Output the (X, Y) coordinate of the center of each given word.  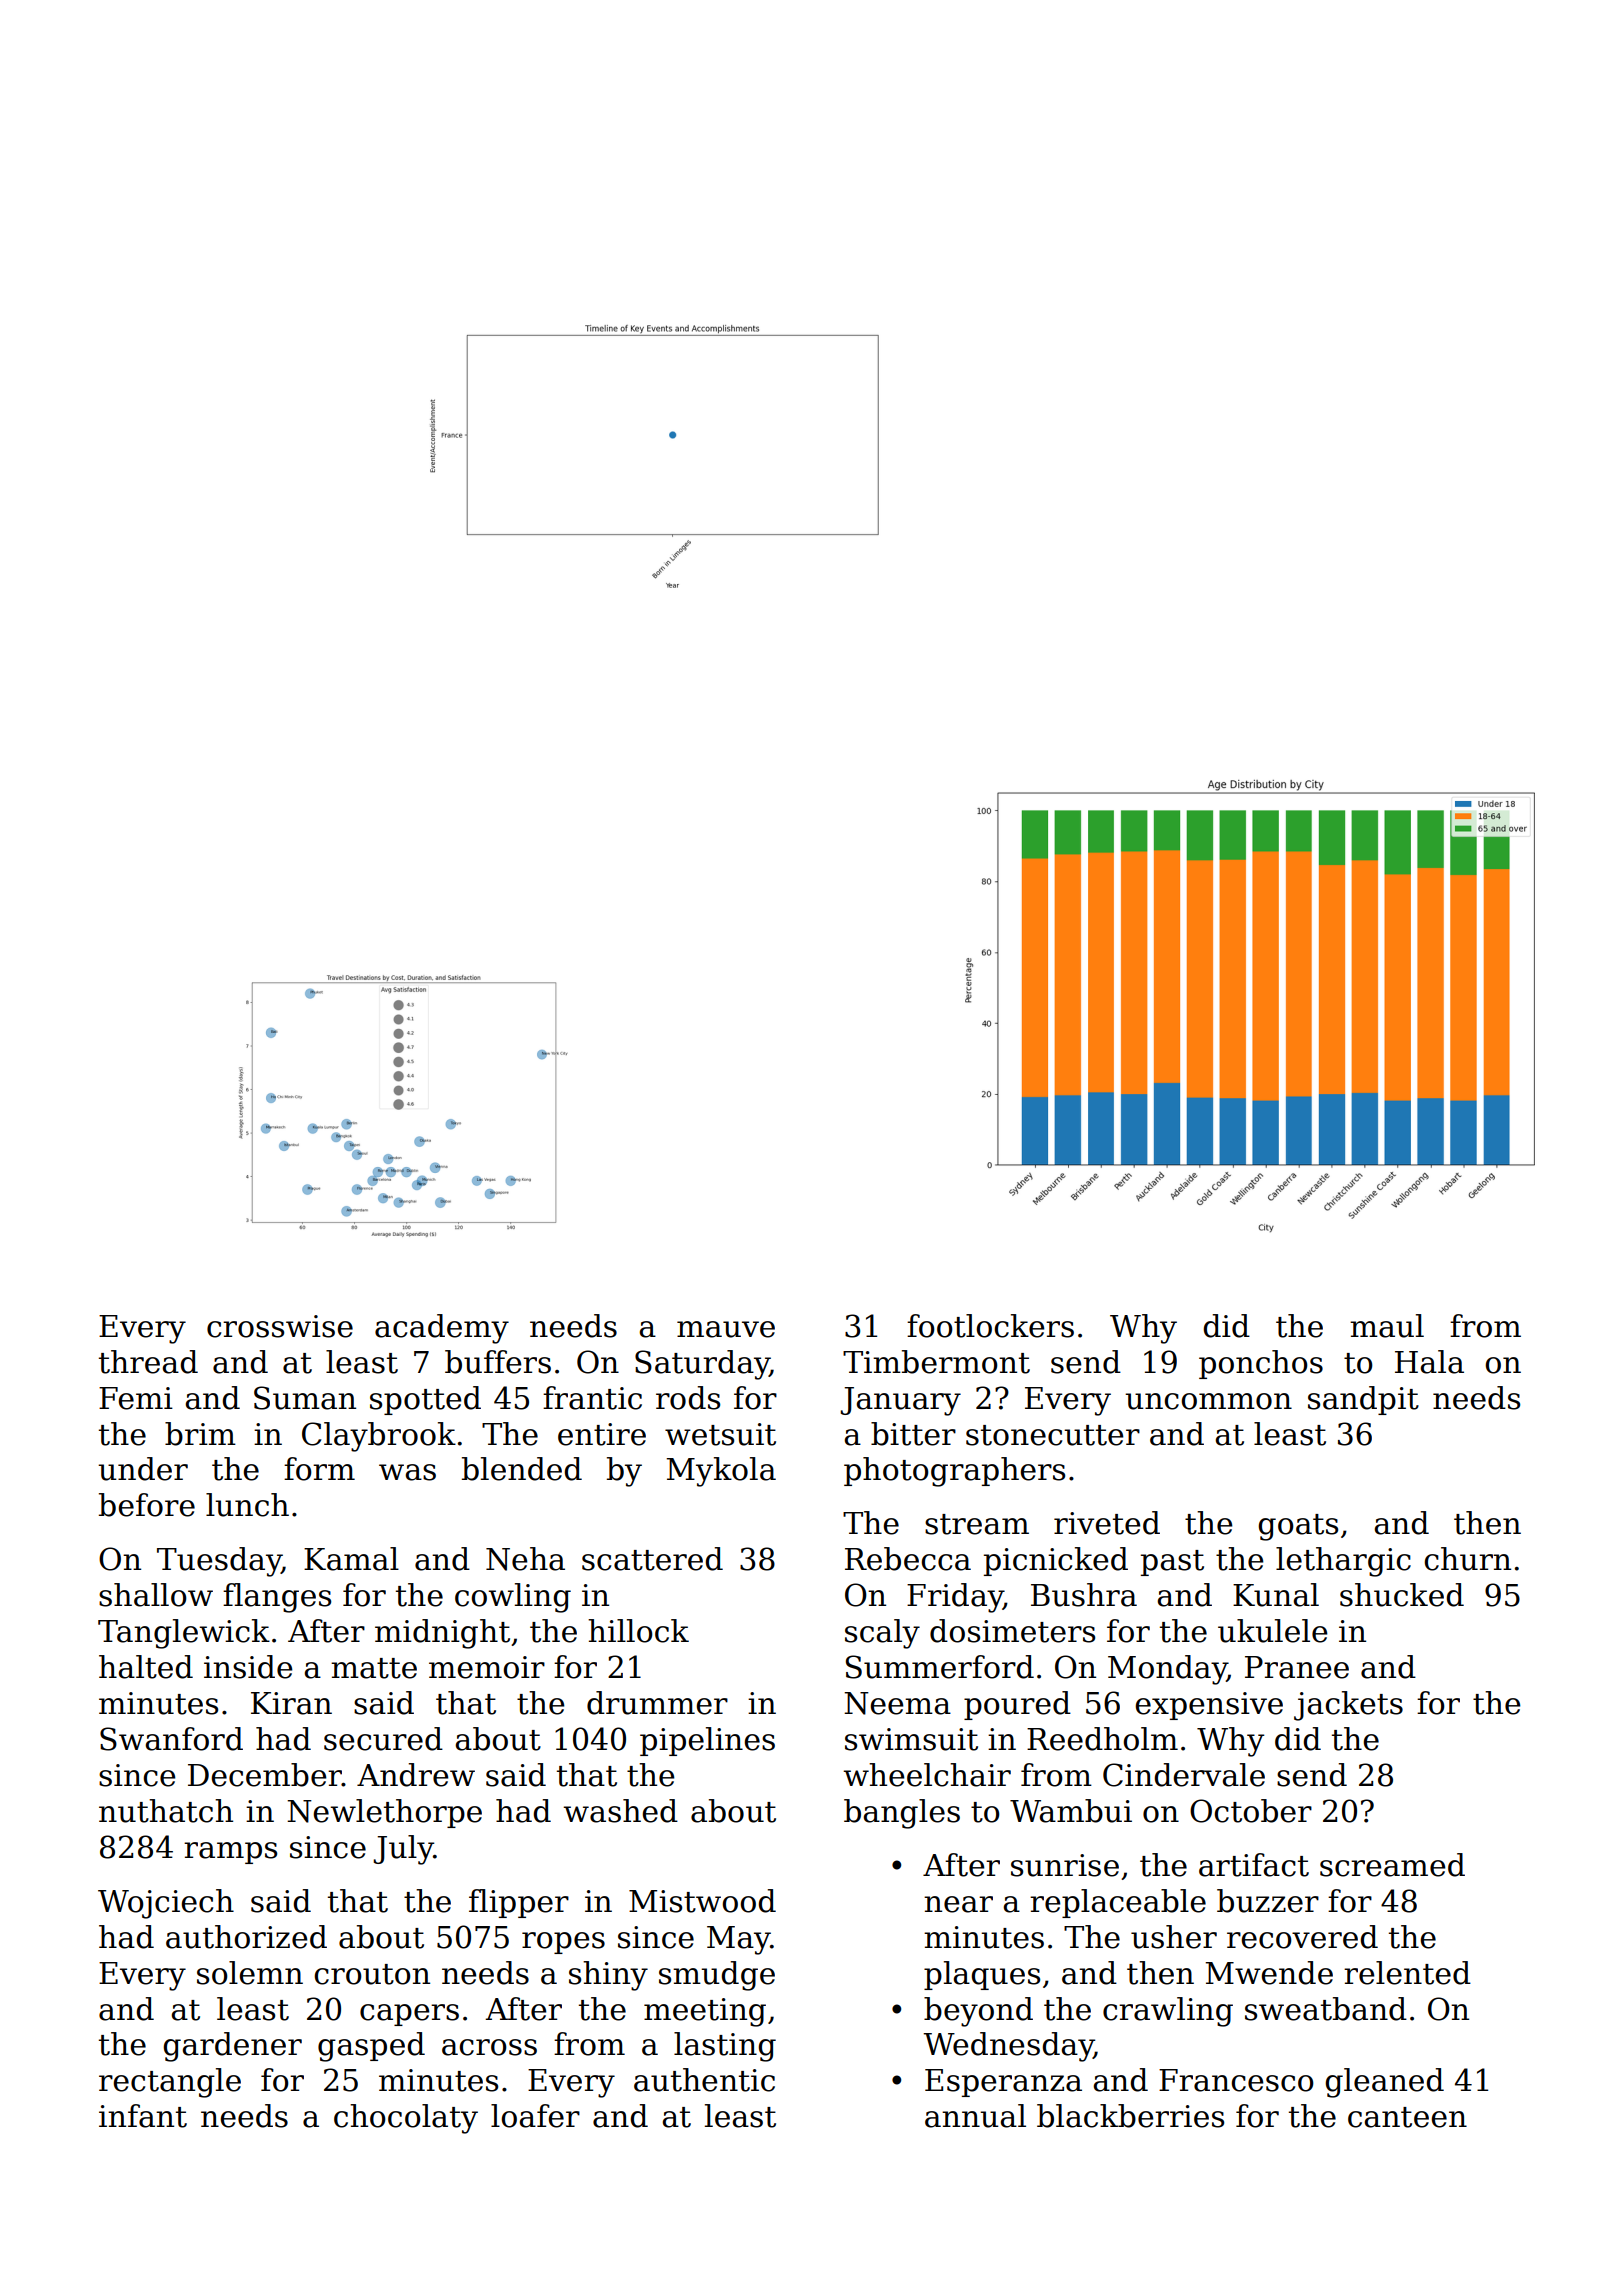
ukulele (1273, 1631)
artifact (1254, 1865)
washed (620, 1811)
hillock (638, 1631)
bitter (913, 1434)
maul (1387, 1326)
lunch (247, 1505)
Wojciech (166, 1904)
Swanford (171, 1739)
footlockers (990, 1326)
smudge (717, 1976)
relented (1407, 1973)
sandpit (1363, 1400)
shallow (156, 1595)
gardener (232, 2047)
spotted (425, 1400)
